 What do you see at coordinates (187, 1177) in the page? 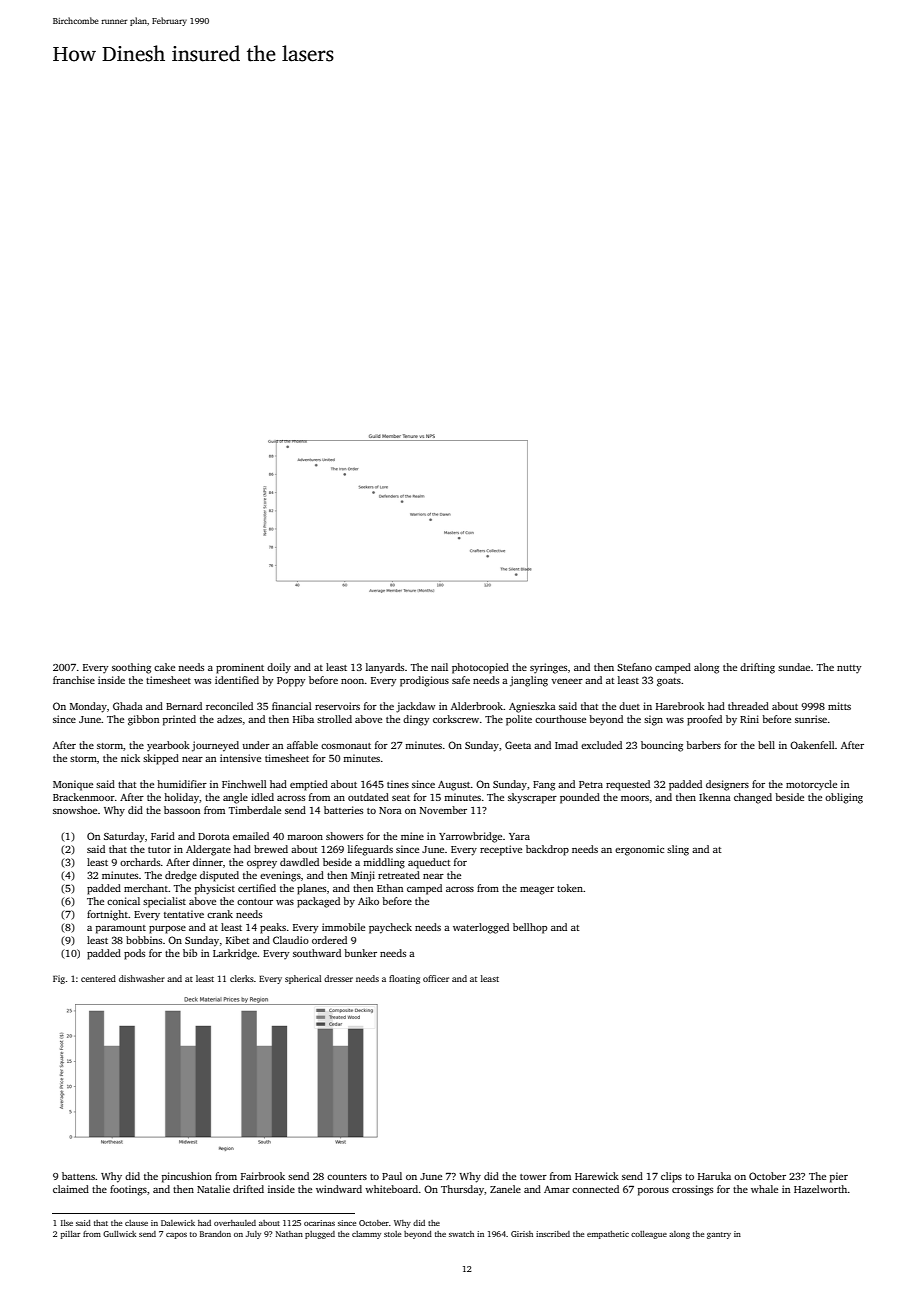
I see `pincushion` at bounding box center [187, 1177].
